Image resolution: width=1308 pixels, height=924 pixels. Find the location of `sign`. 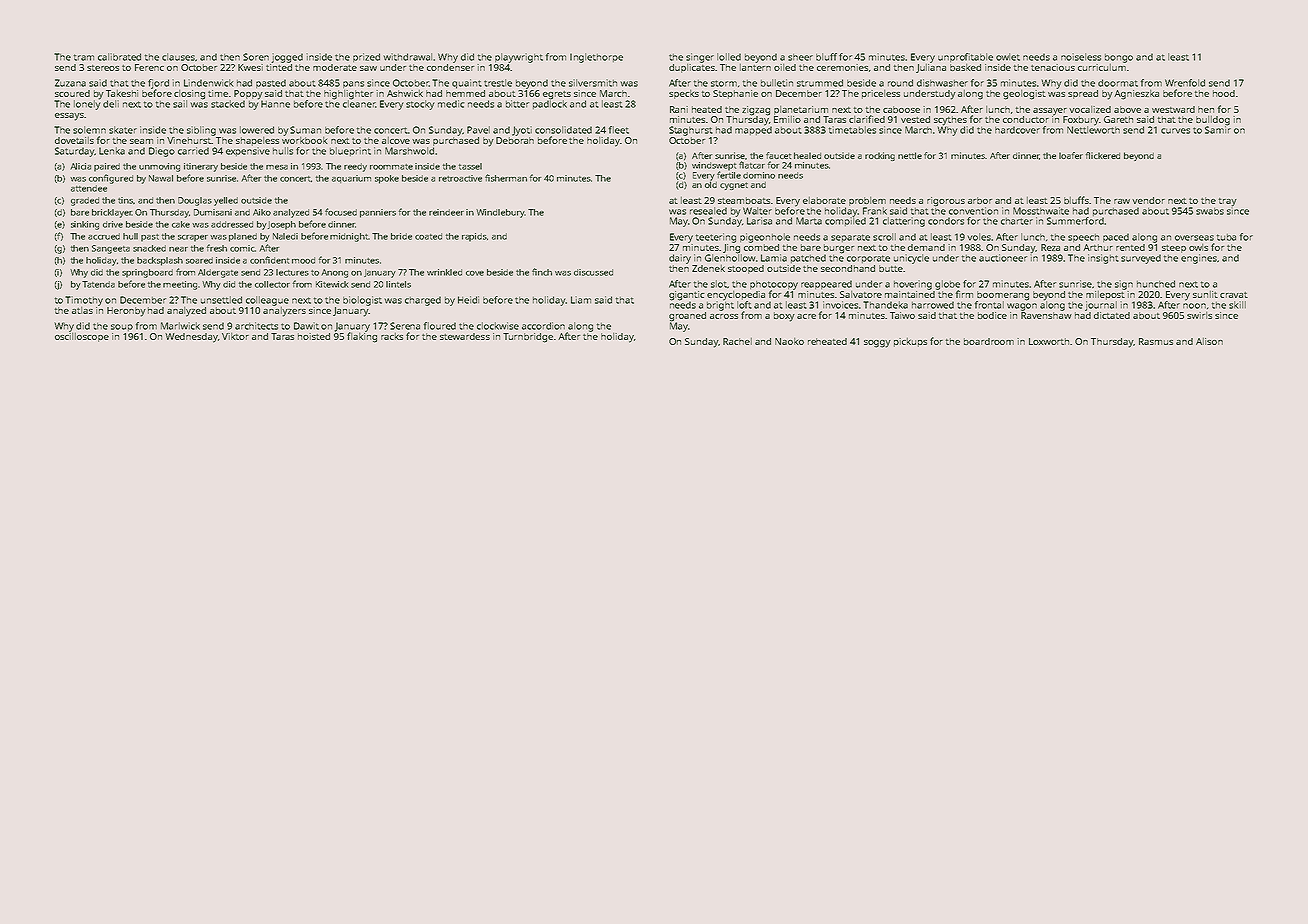

sign is located at coordinates (1124, 285).
